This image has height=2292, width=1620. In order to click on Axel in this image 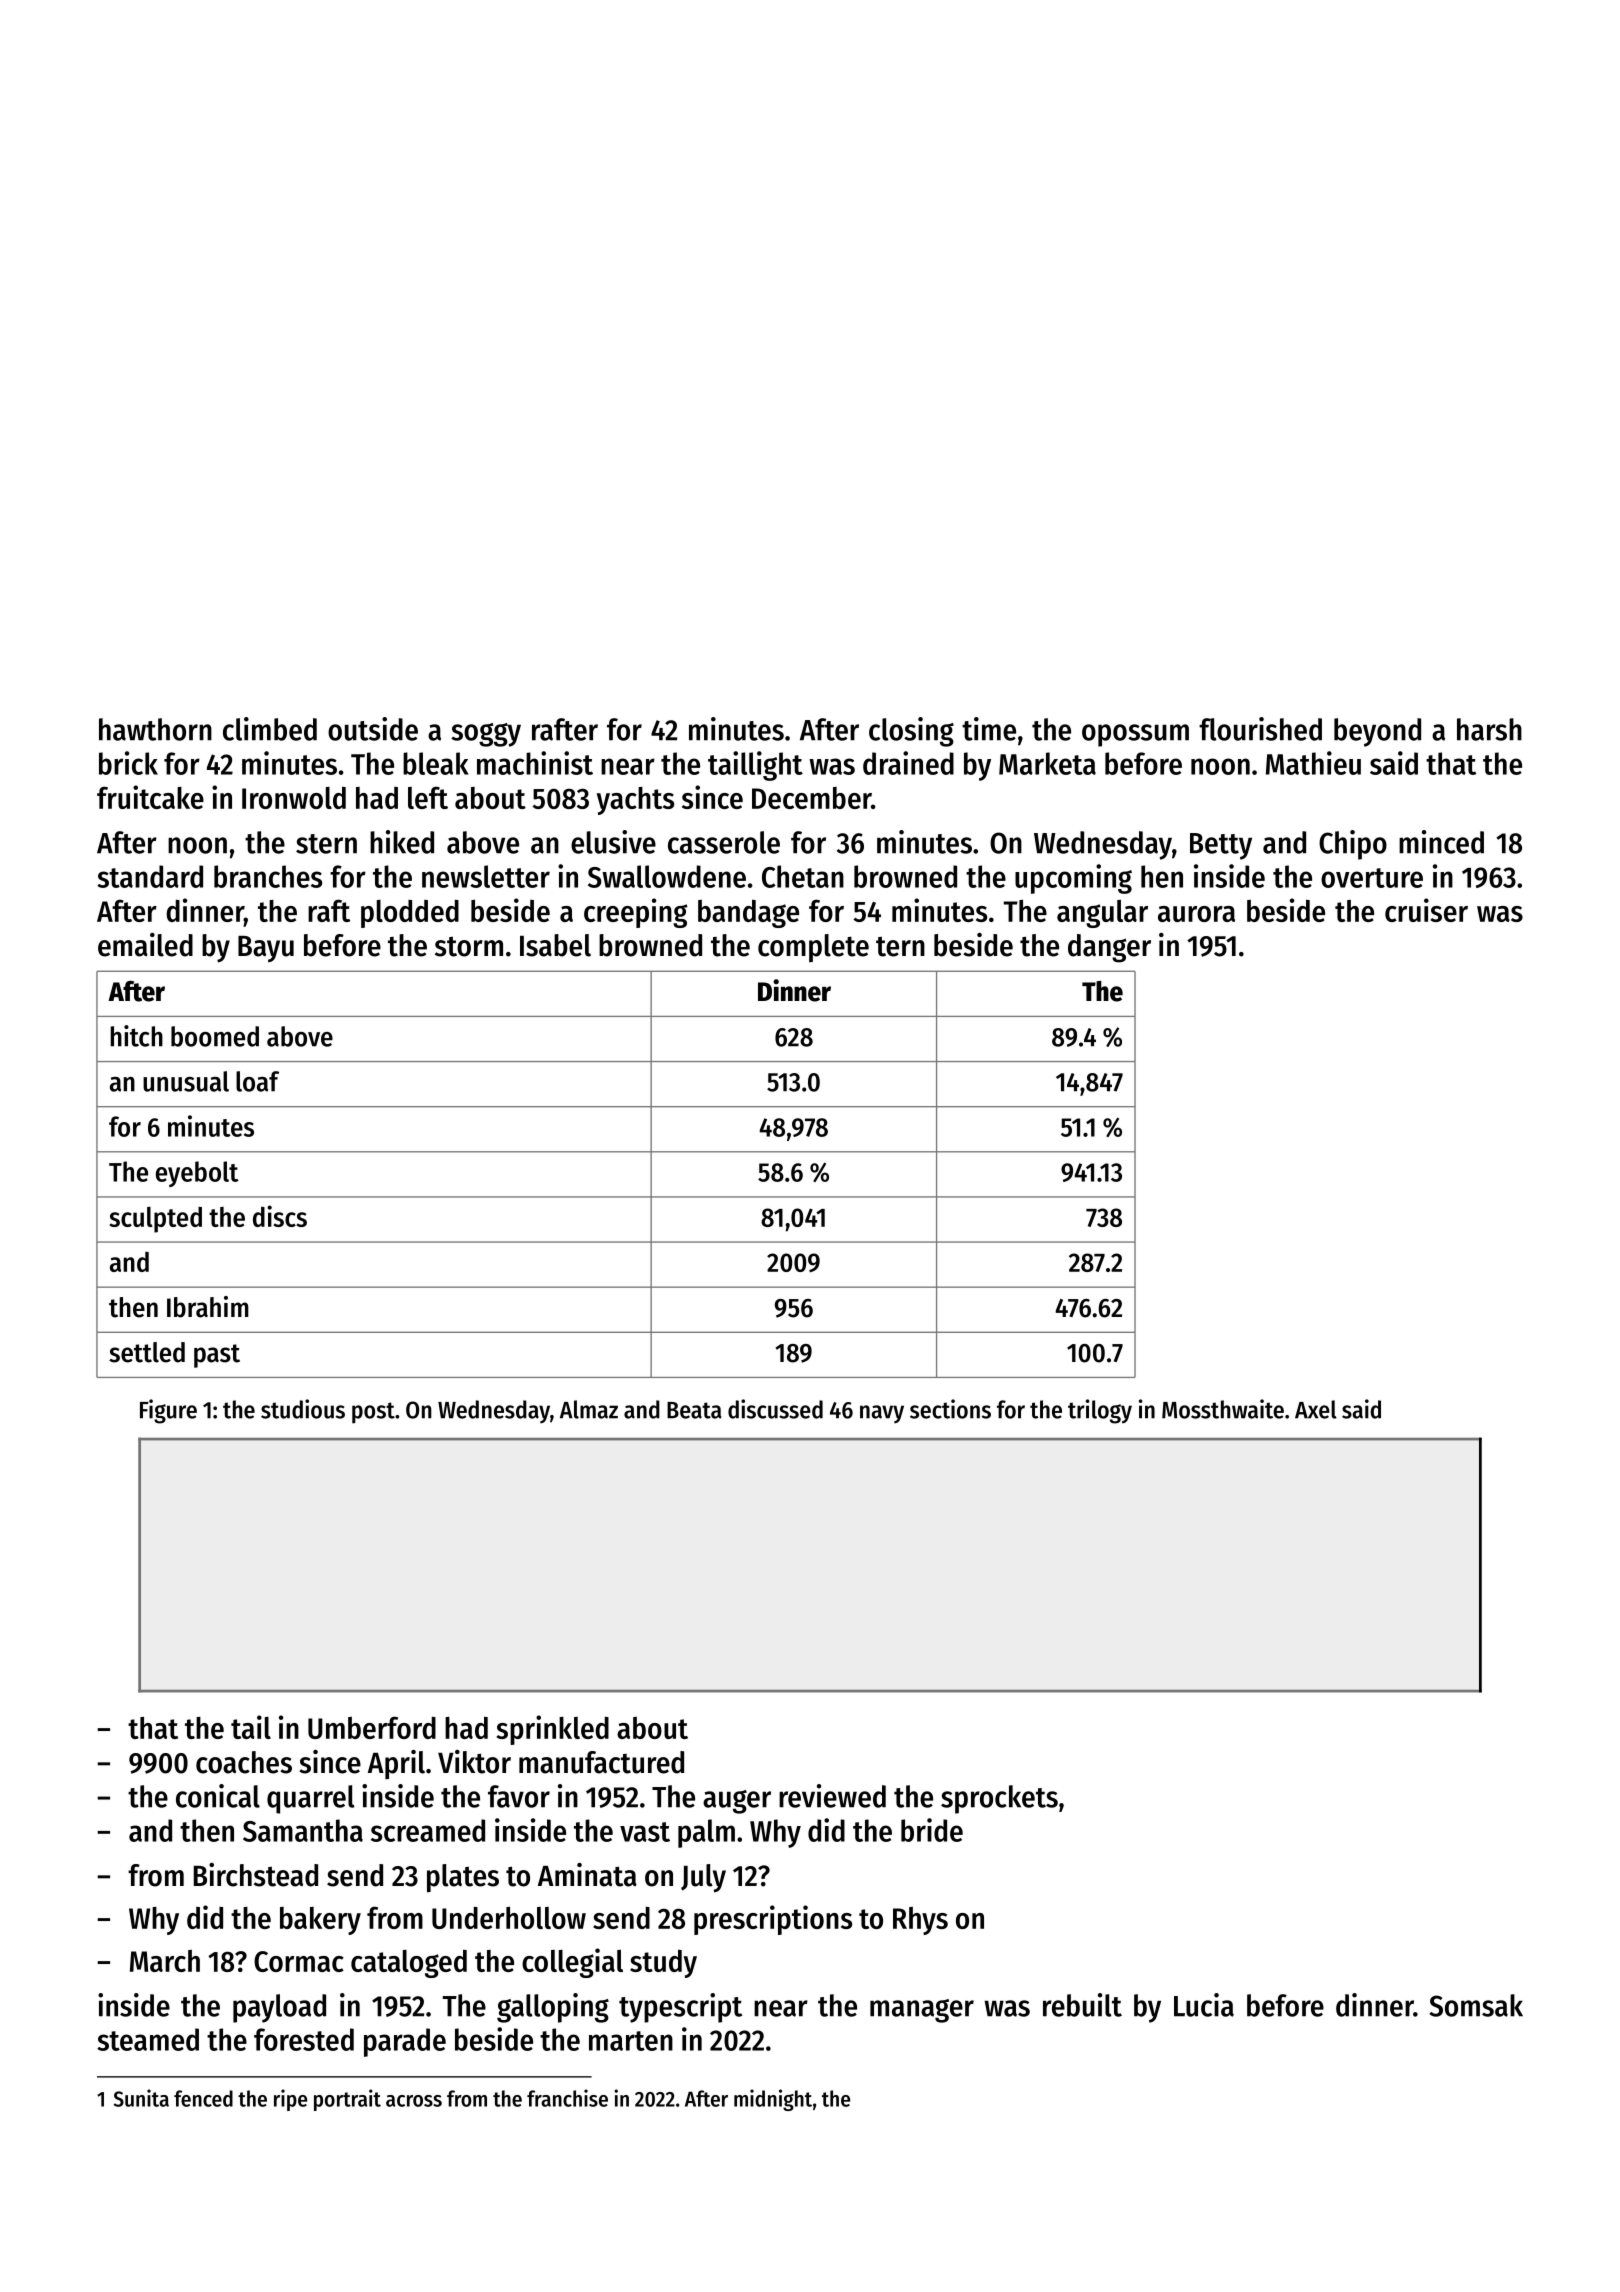, I will do `click(1316, 1409)`.
